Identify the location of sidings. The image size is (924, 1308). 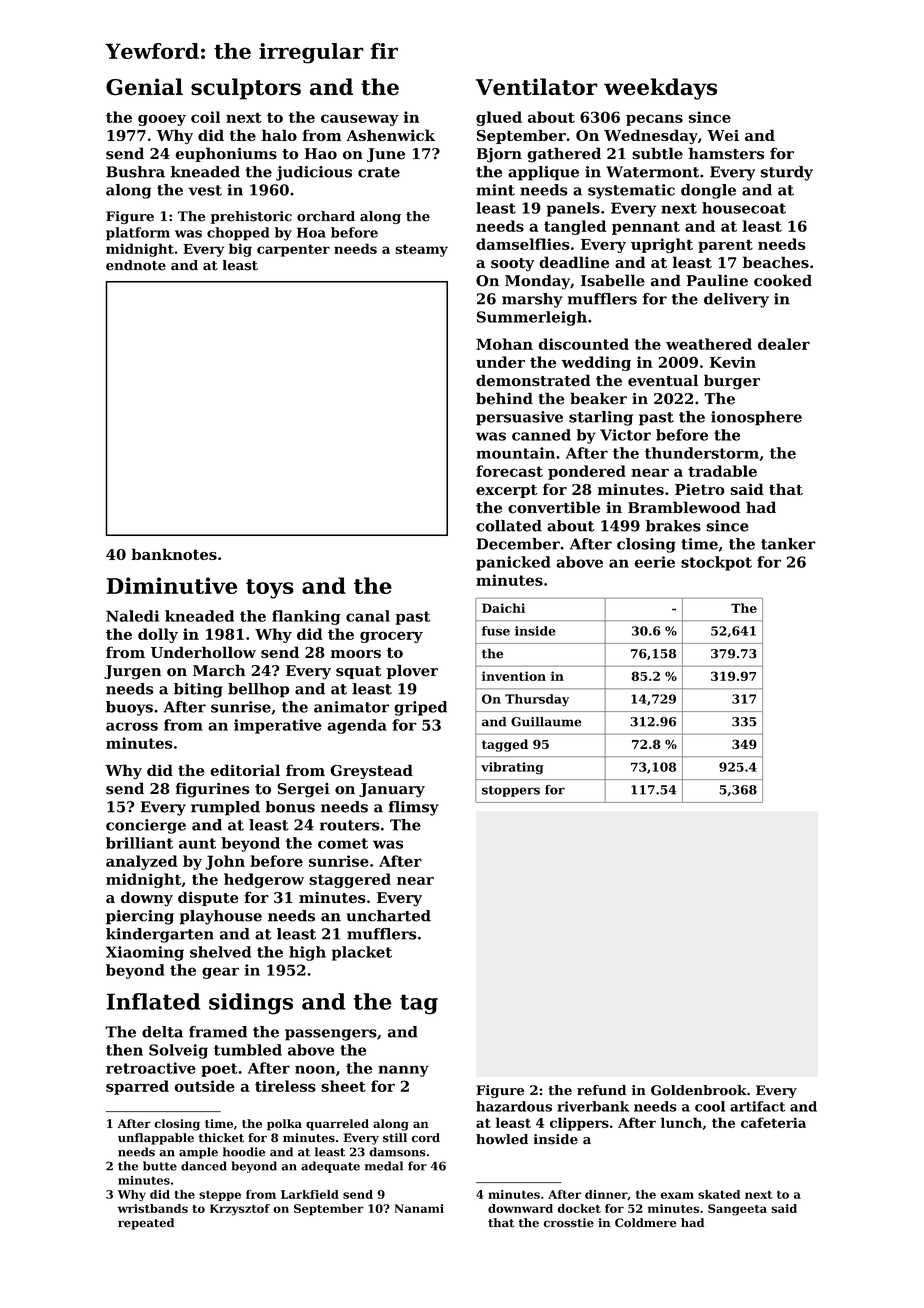
(251, 1004).
